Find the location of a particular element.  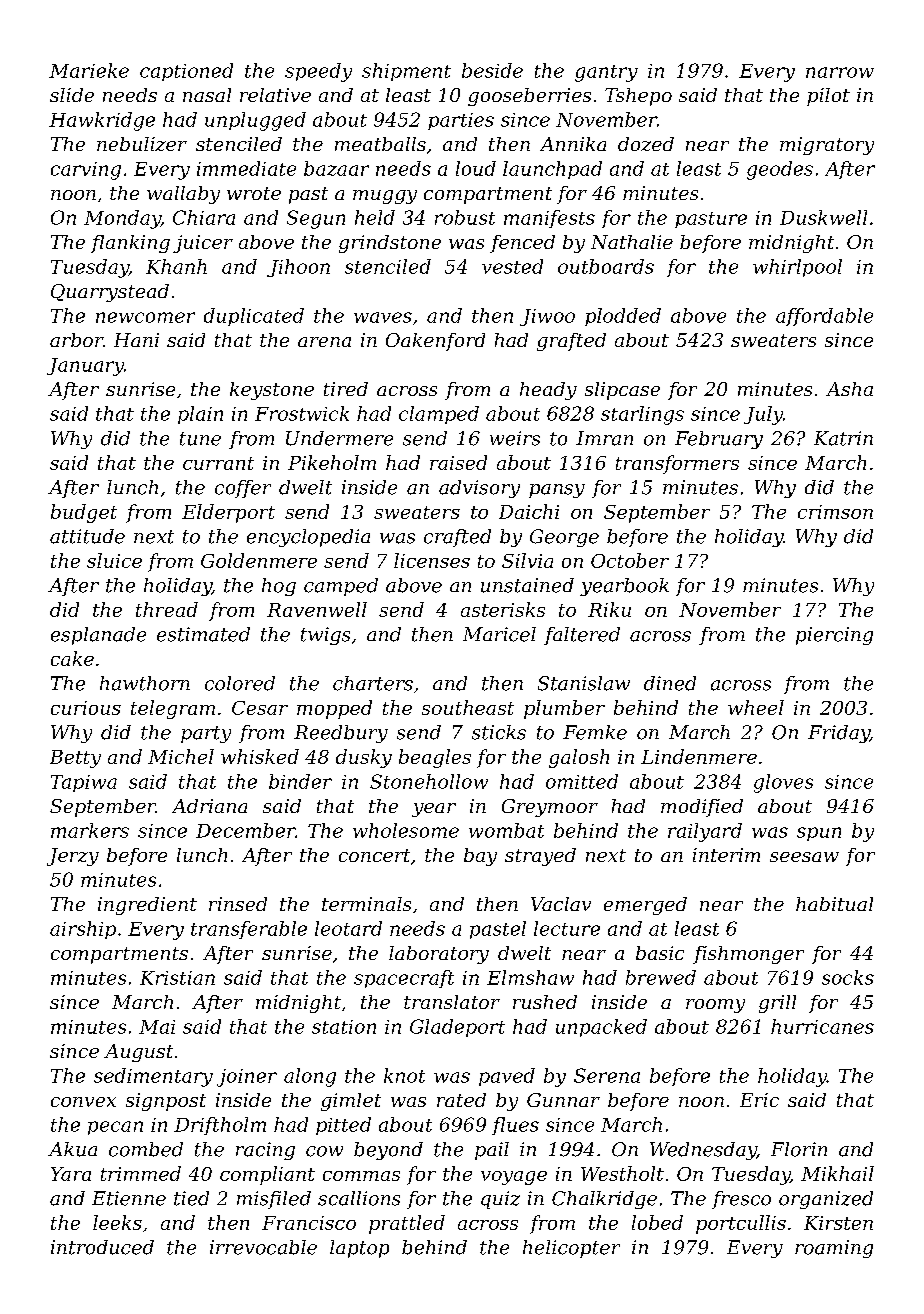

knot is located at coordinates (404, 1075).
